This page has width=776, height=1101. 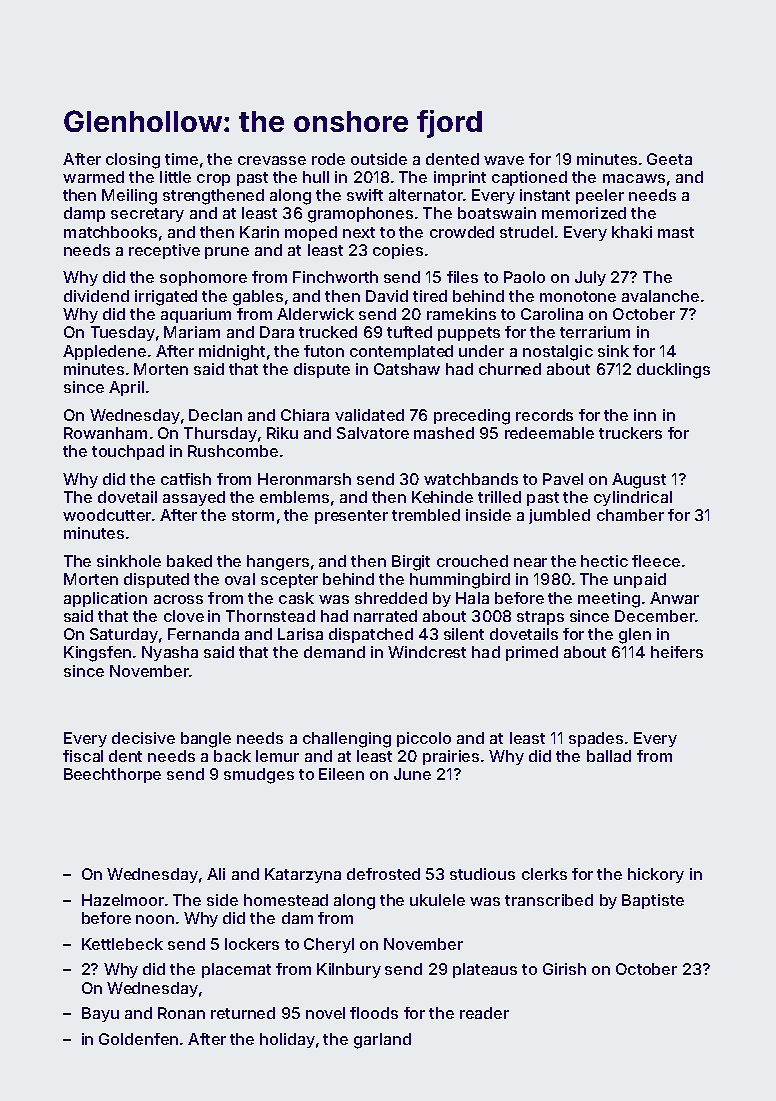 I want to click on time, so click(x=181, y=159).
